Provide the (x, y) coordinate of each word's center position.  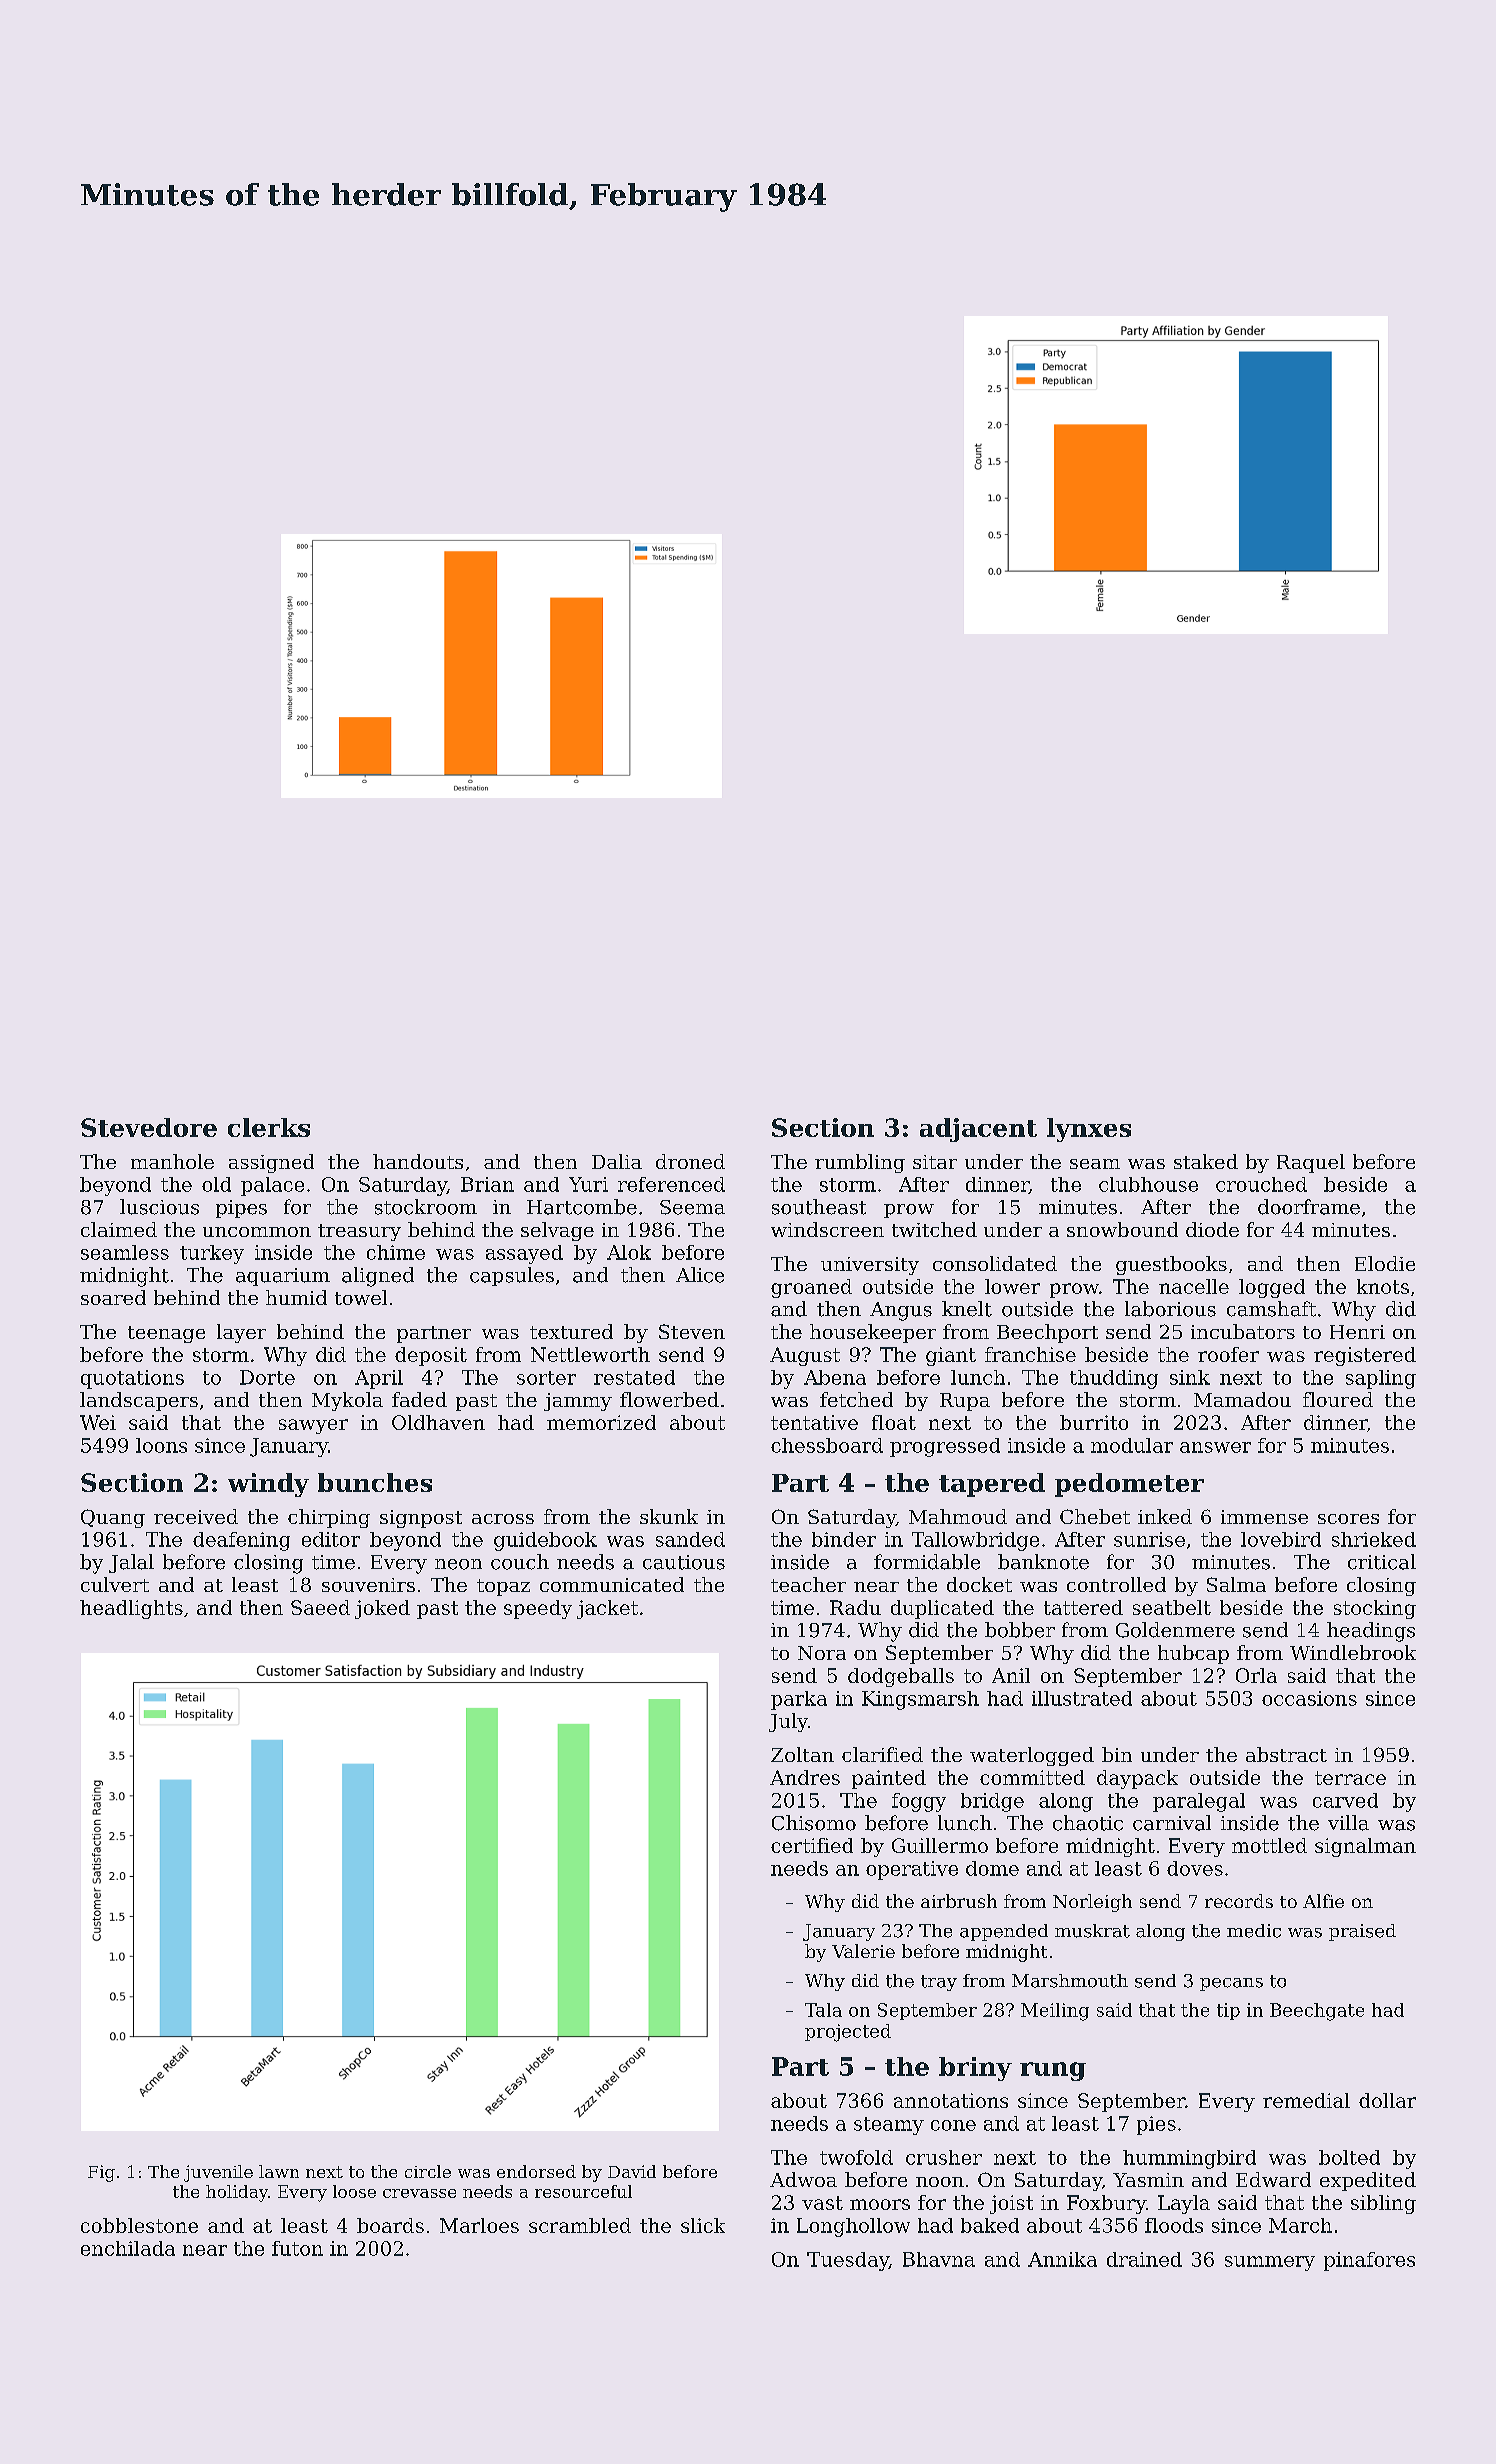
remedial (1306, 2100)
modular (1132, 1445)
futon (297, 2248)
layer (241, 1333)
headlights (131, 1609)
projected (848, 2033)
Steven (692, 1331)
